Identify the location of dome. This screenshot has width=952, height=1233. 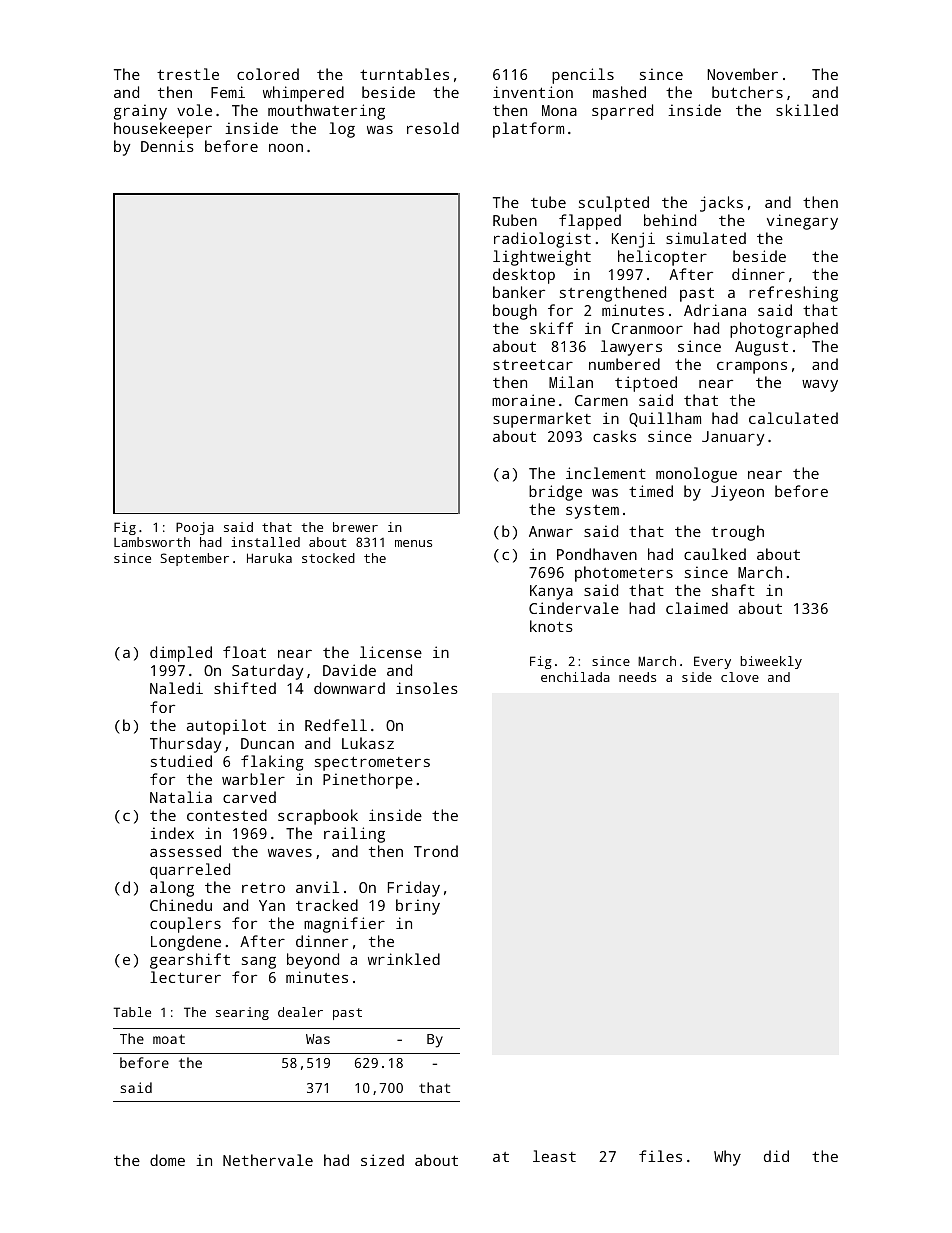
(167, 1160).
